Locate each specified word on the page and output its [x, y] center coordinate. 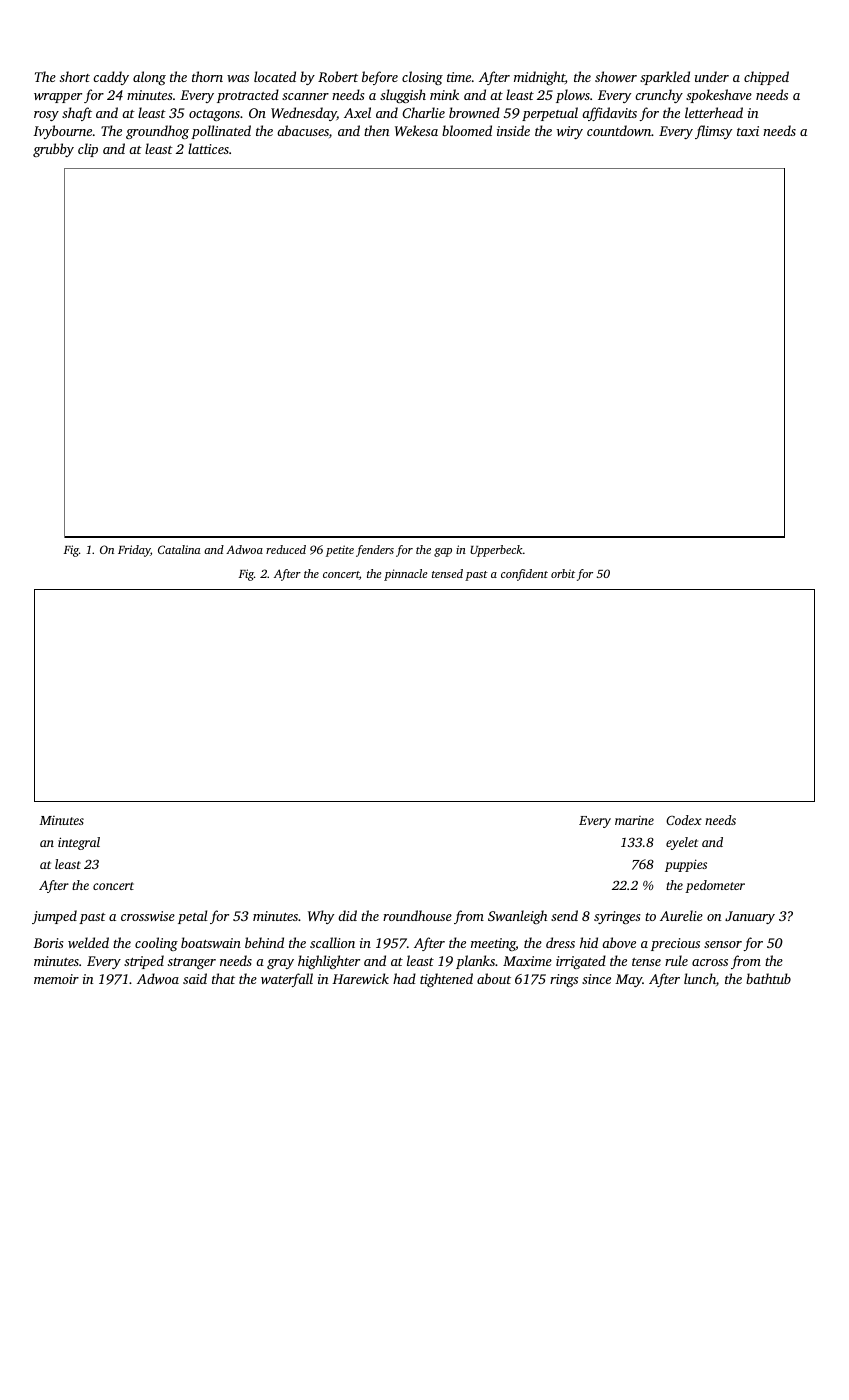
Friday [134, 551]
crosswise [148, 916]
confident [524, 575]
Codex [684, 820]
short [75, 76]
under [712, 76]
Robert [338, 76]
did [347, 915]
